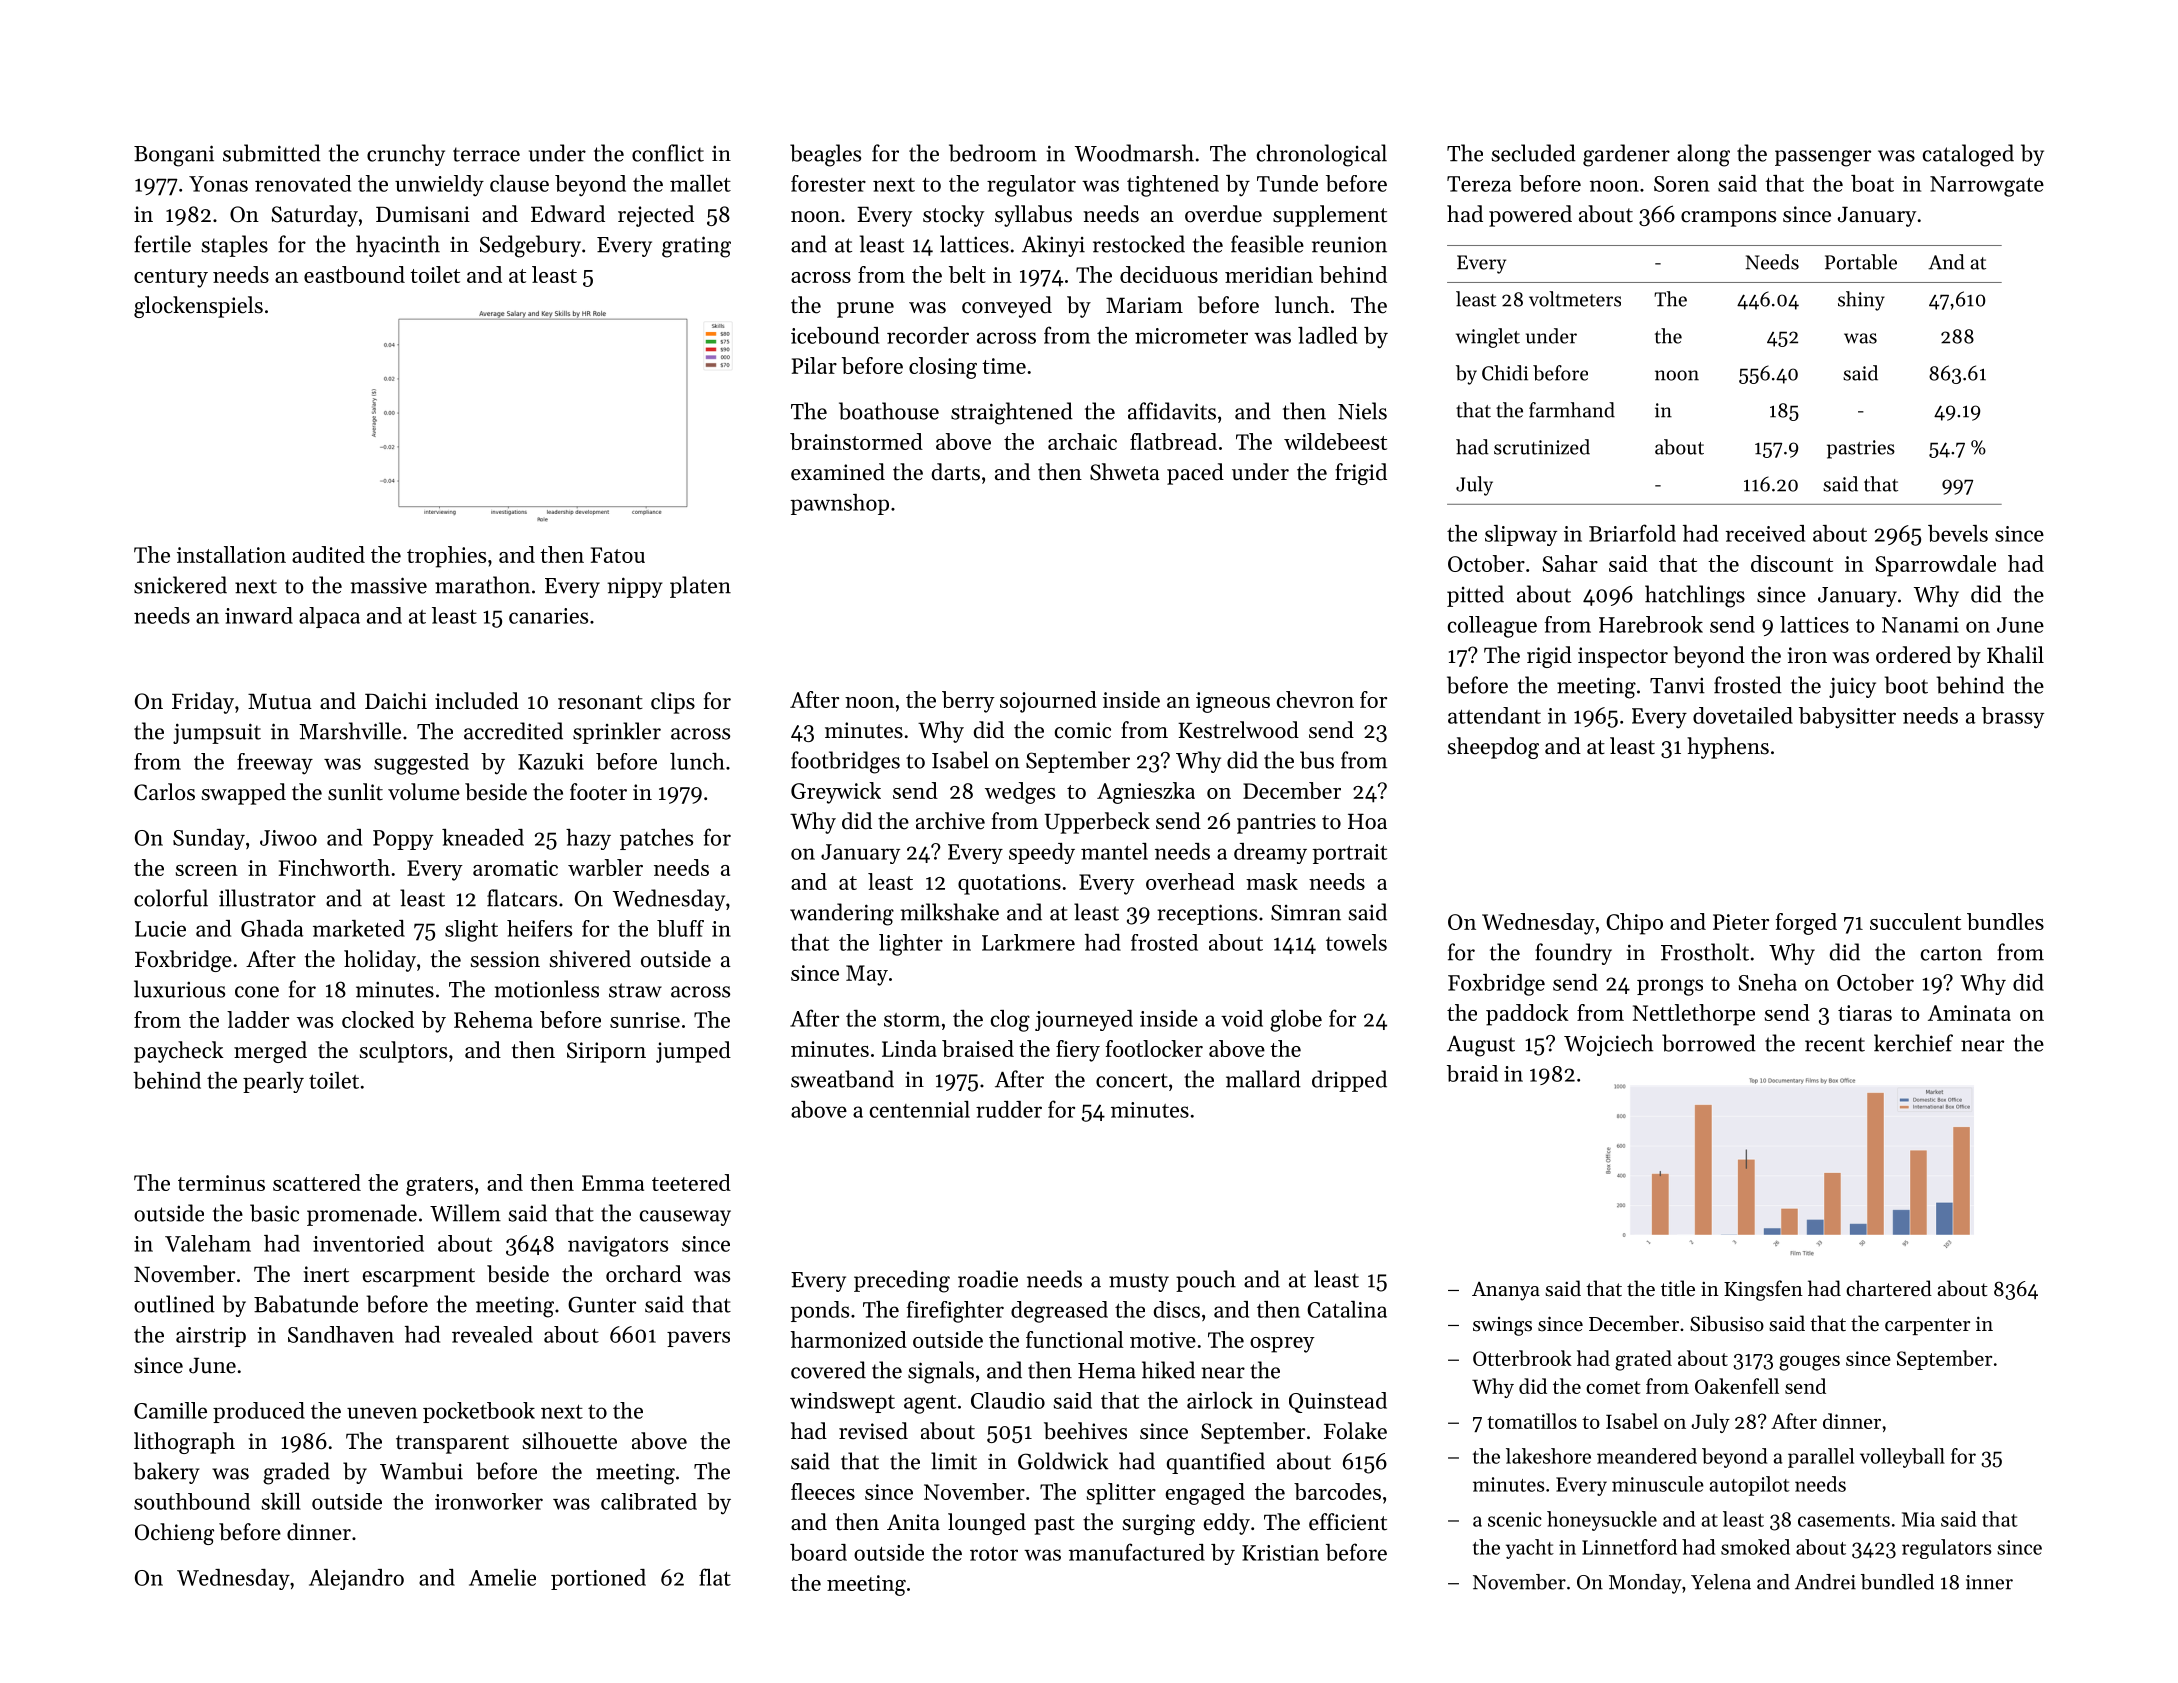  Describe the element at coordinates (1475, 596) in the screenshot. I see `pitted` at that location.
